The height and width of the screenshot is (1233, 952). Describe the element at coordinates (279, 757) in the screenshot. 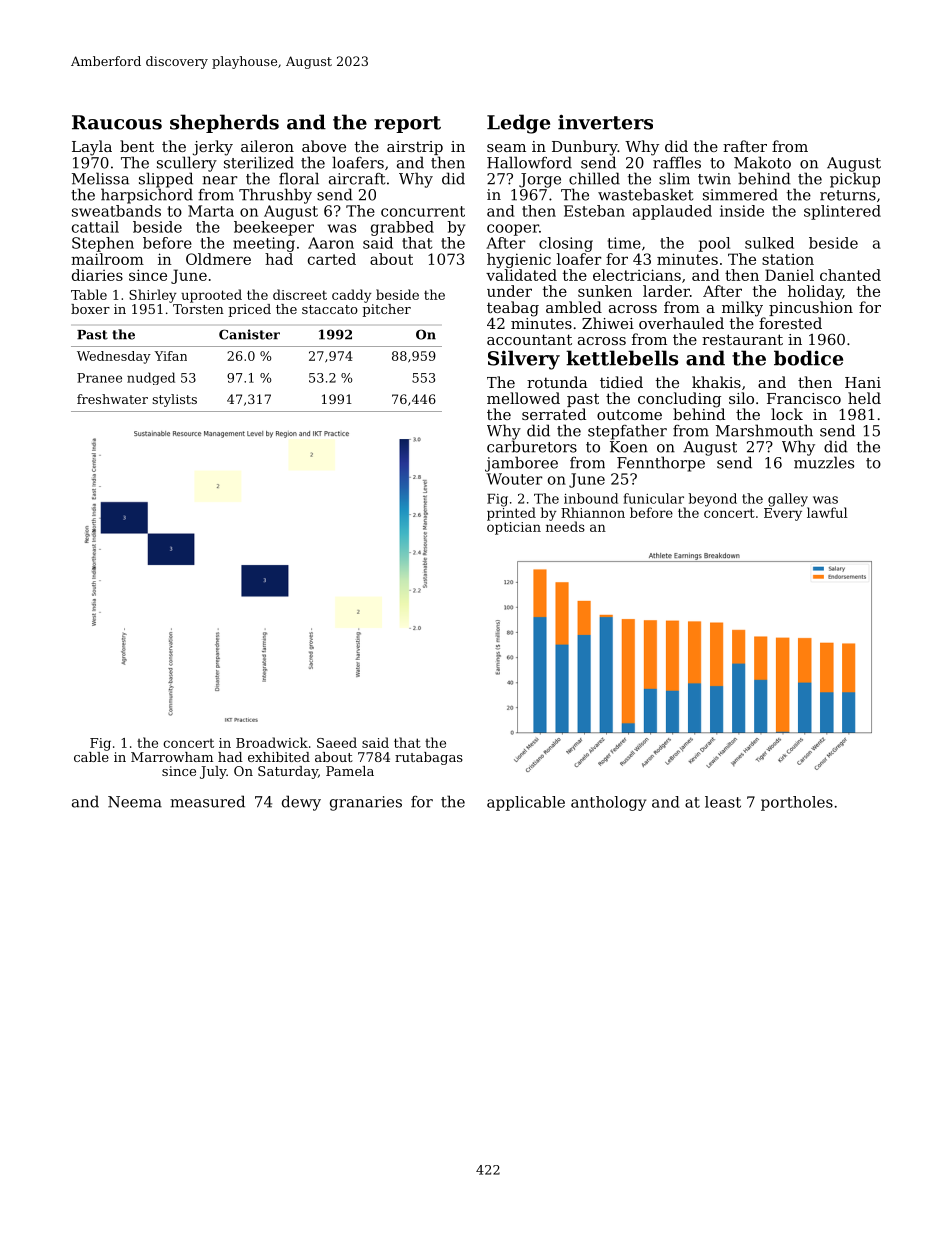

I see `exhibited` at that location.
